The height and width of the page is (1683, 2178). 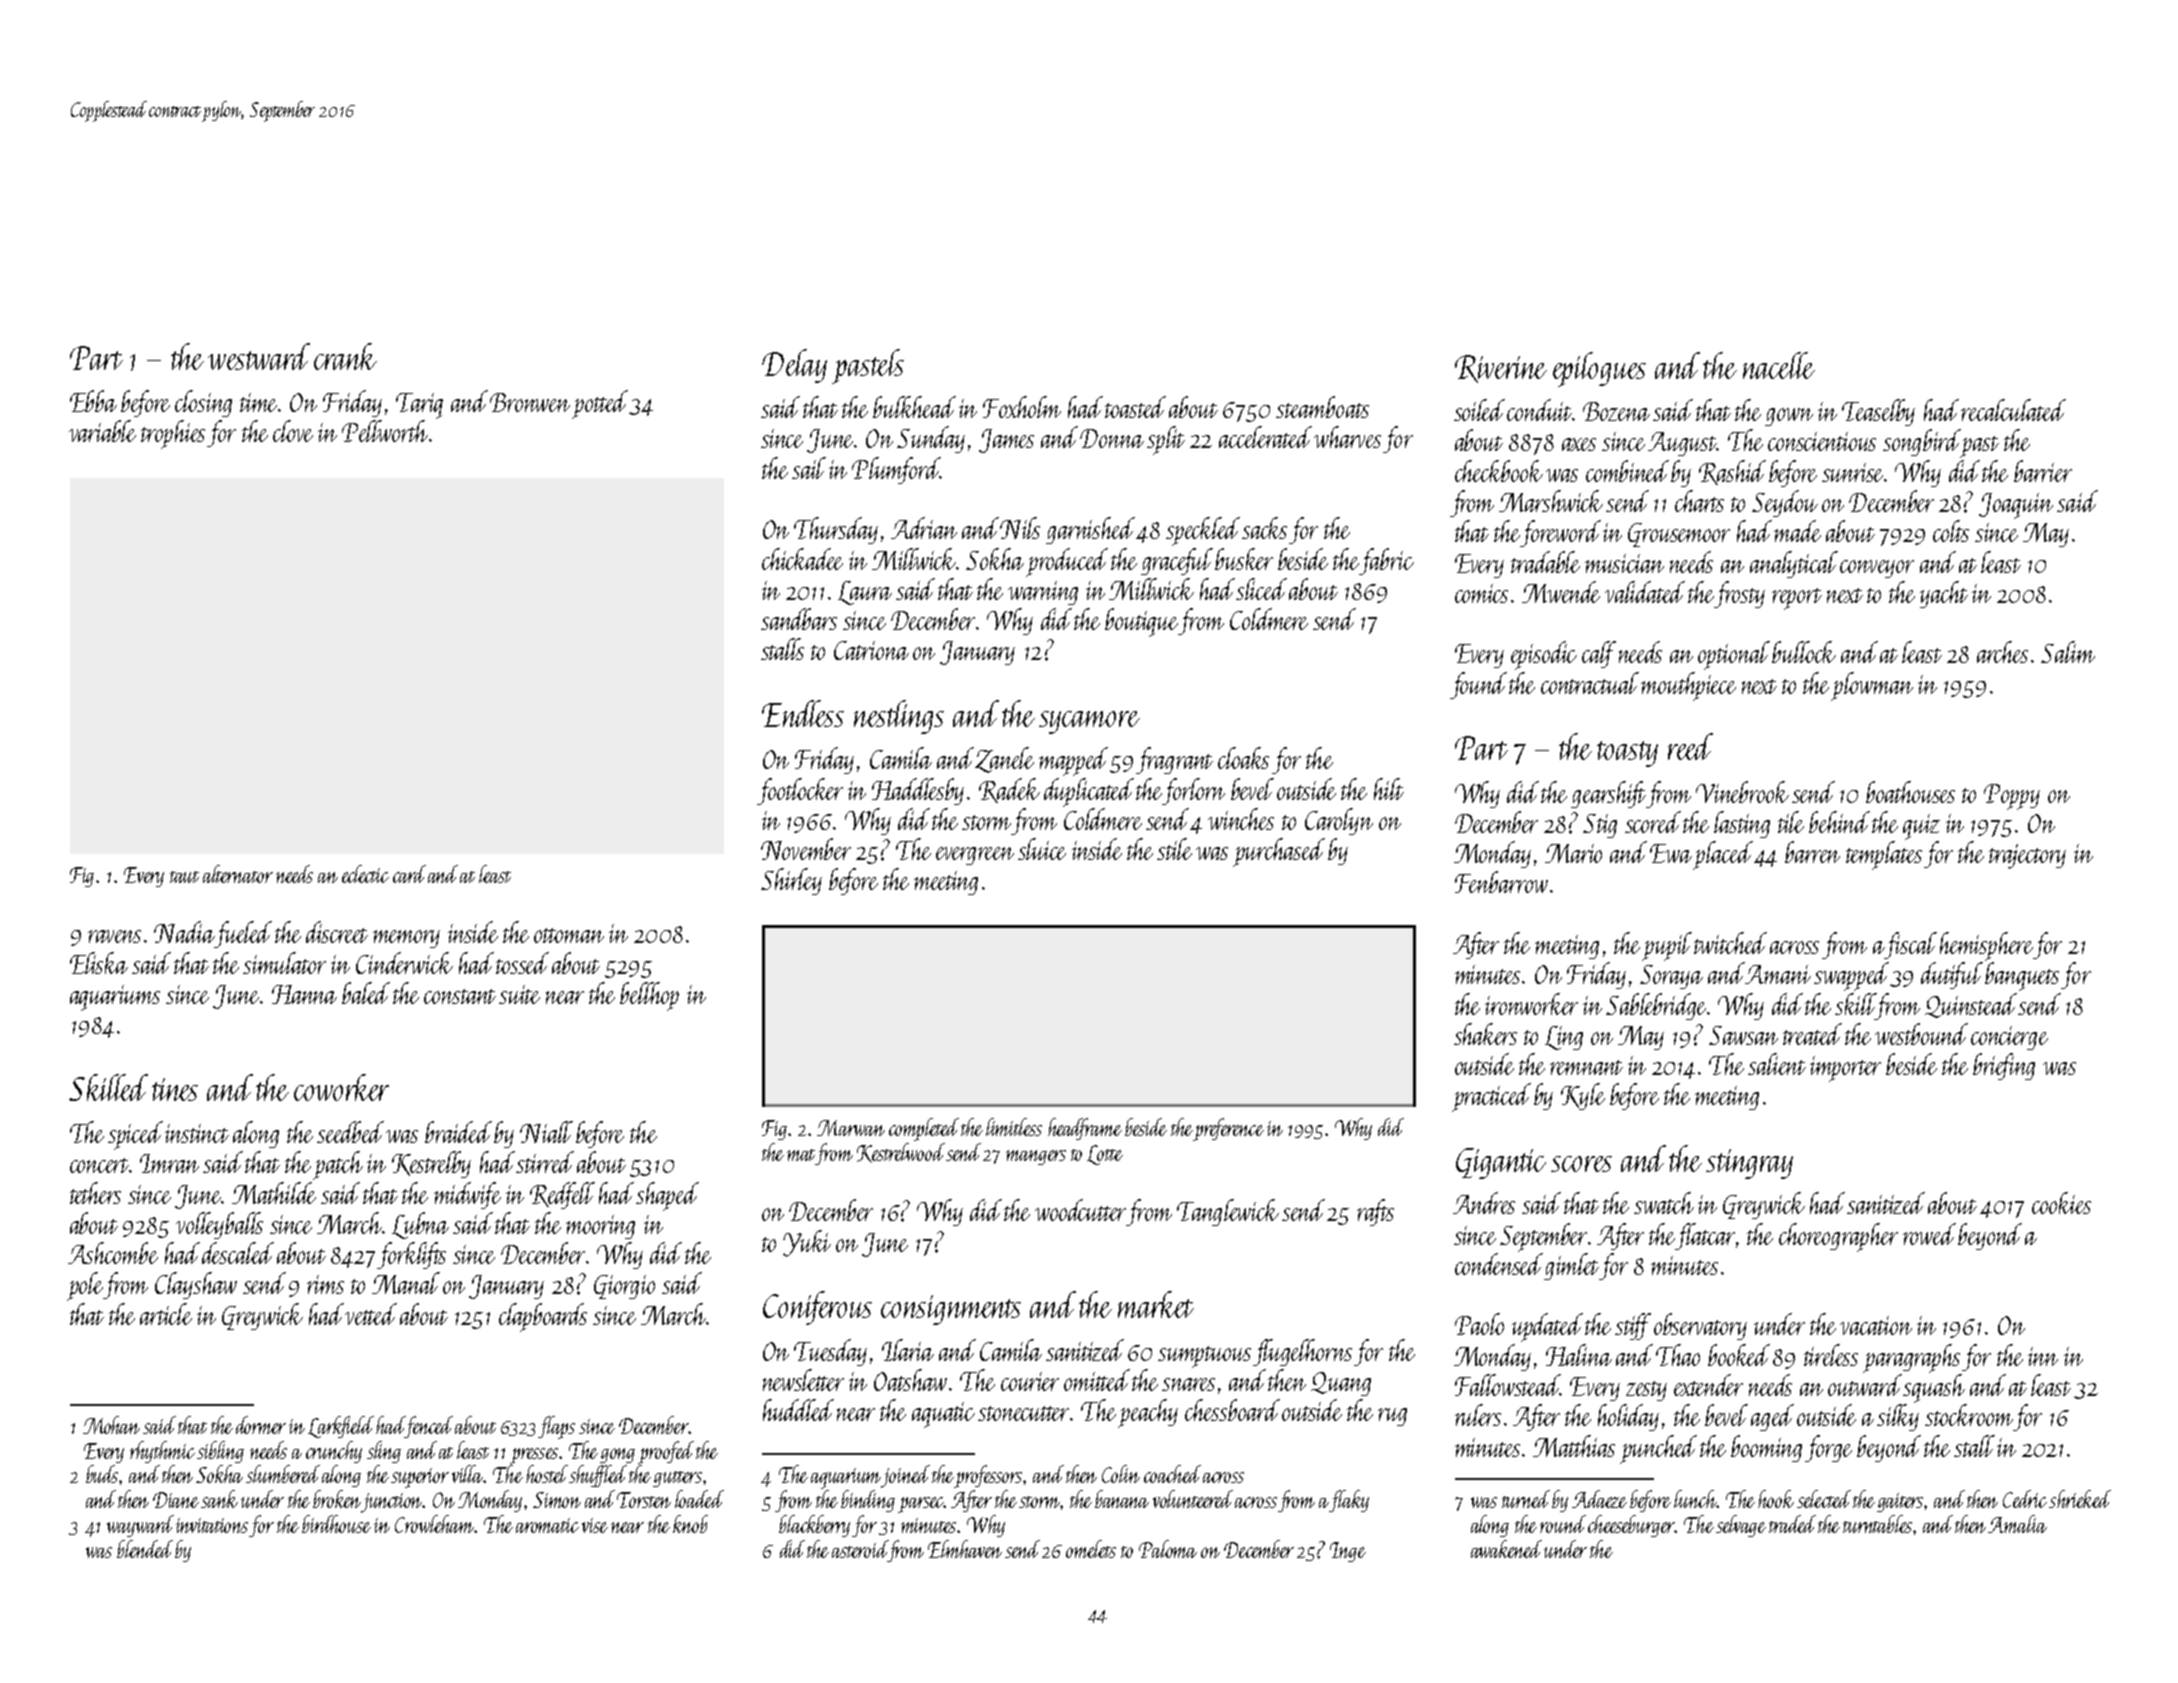 I want to click on alternator, so click(x=238, y=874).
